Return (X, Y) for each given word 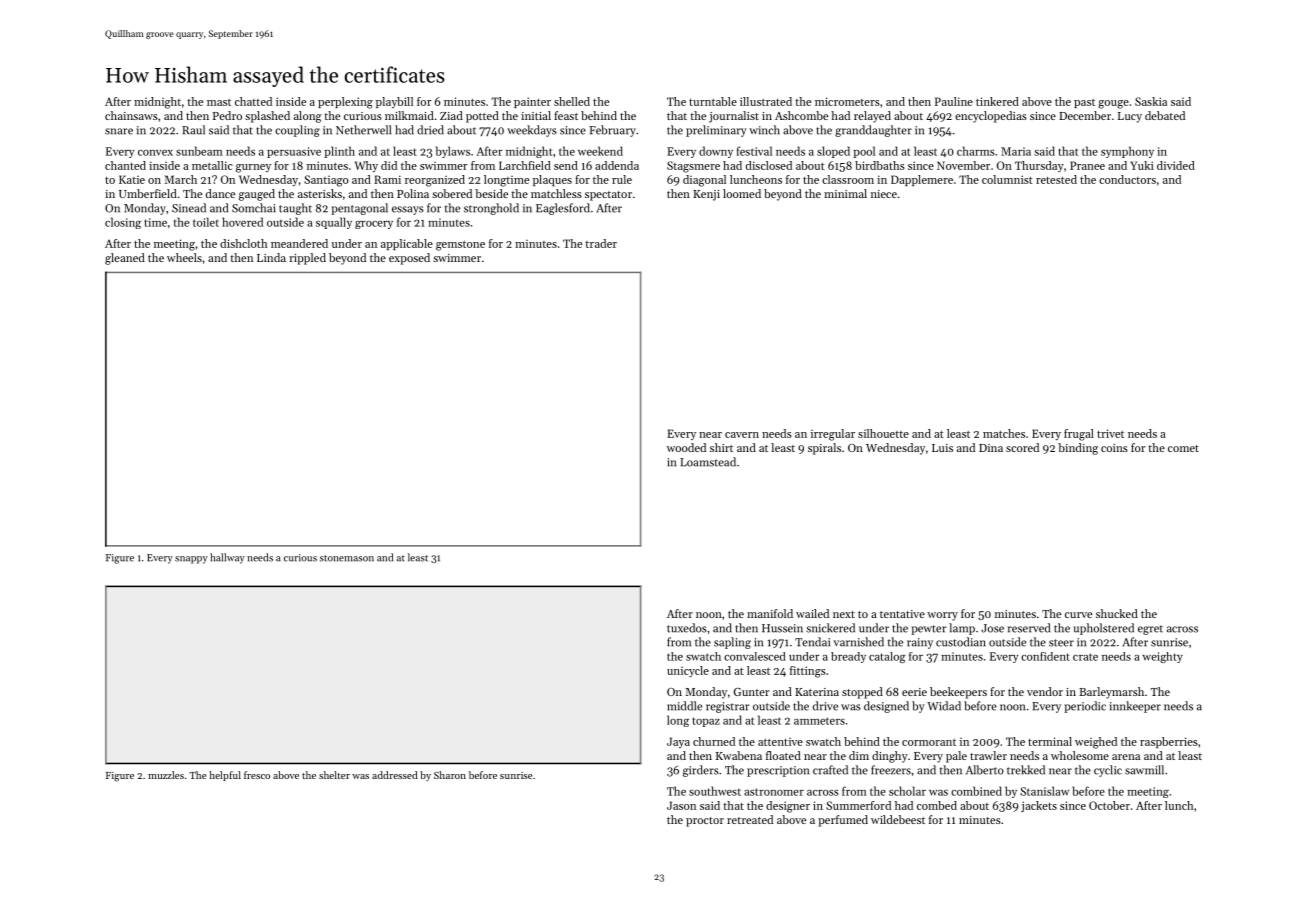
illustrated (766, 101)
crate (1085, 657)
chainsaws (131, 115)
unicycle (688, 671)
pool (864, 152)
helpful (225, 776)
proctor (705, 822)
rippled (307, 259)
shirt (721, 447)
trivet (1110, 433)
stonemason (347, 558)
